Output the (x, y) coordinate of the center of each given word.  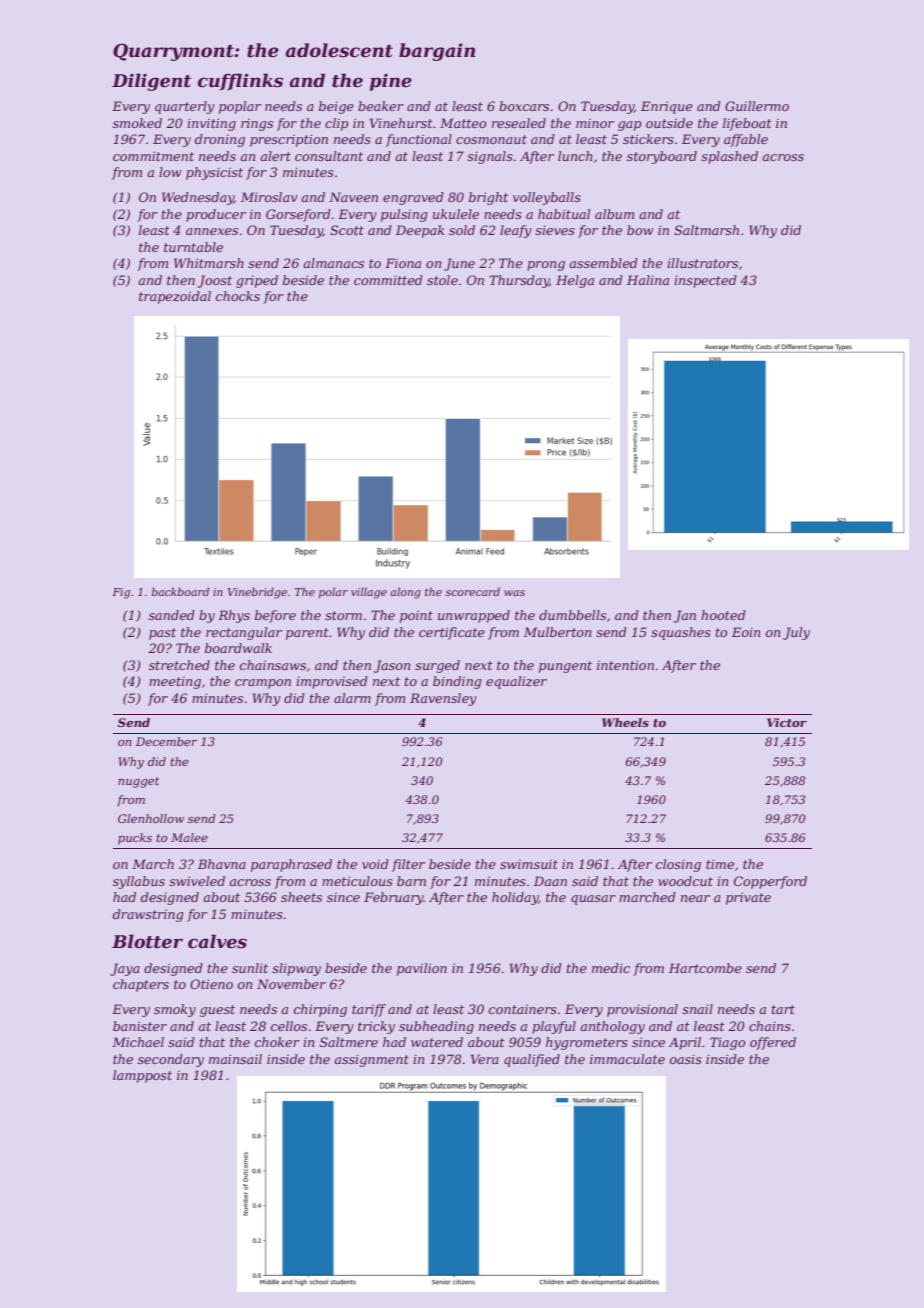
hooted (723, 615)
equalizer (516, 682)
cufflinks (240, 82)
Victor (787, 722)
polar (333, 592)
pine (391, 82)
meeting (175, 682)
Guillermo (757, 106)
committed (388, 280)
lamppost (142, 1076)
